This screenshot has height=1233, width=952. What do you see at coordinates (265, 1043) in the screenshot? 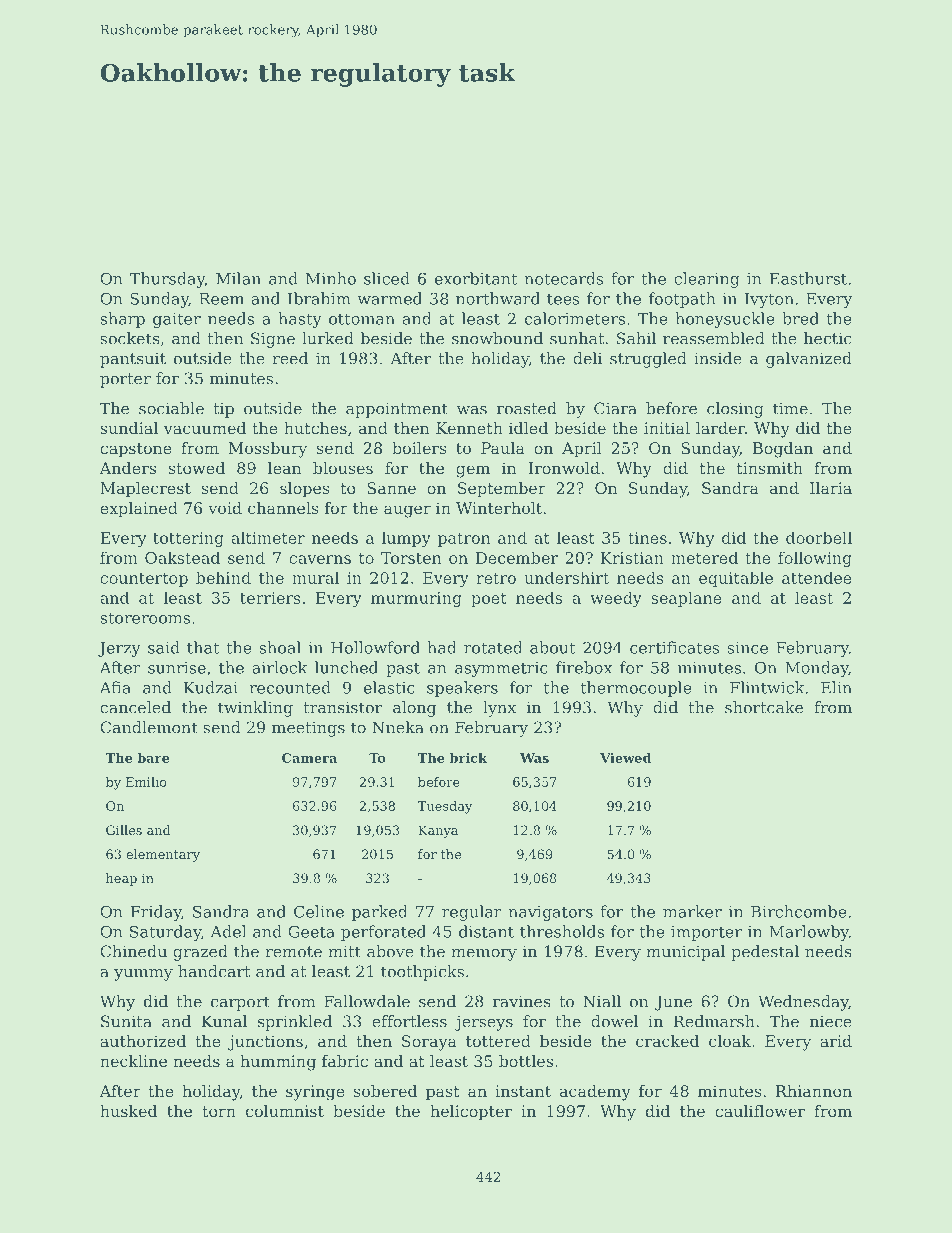
I see `junctions` at bounding box center [265, 1043].
